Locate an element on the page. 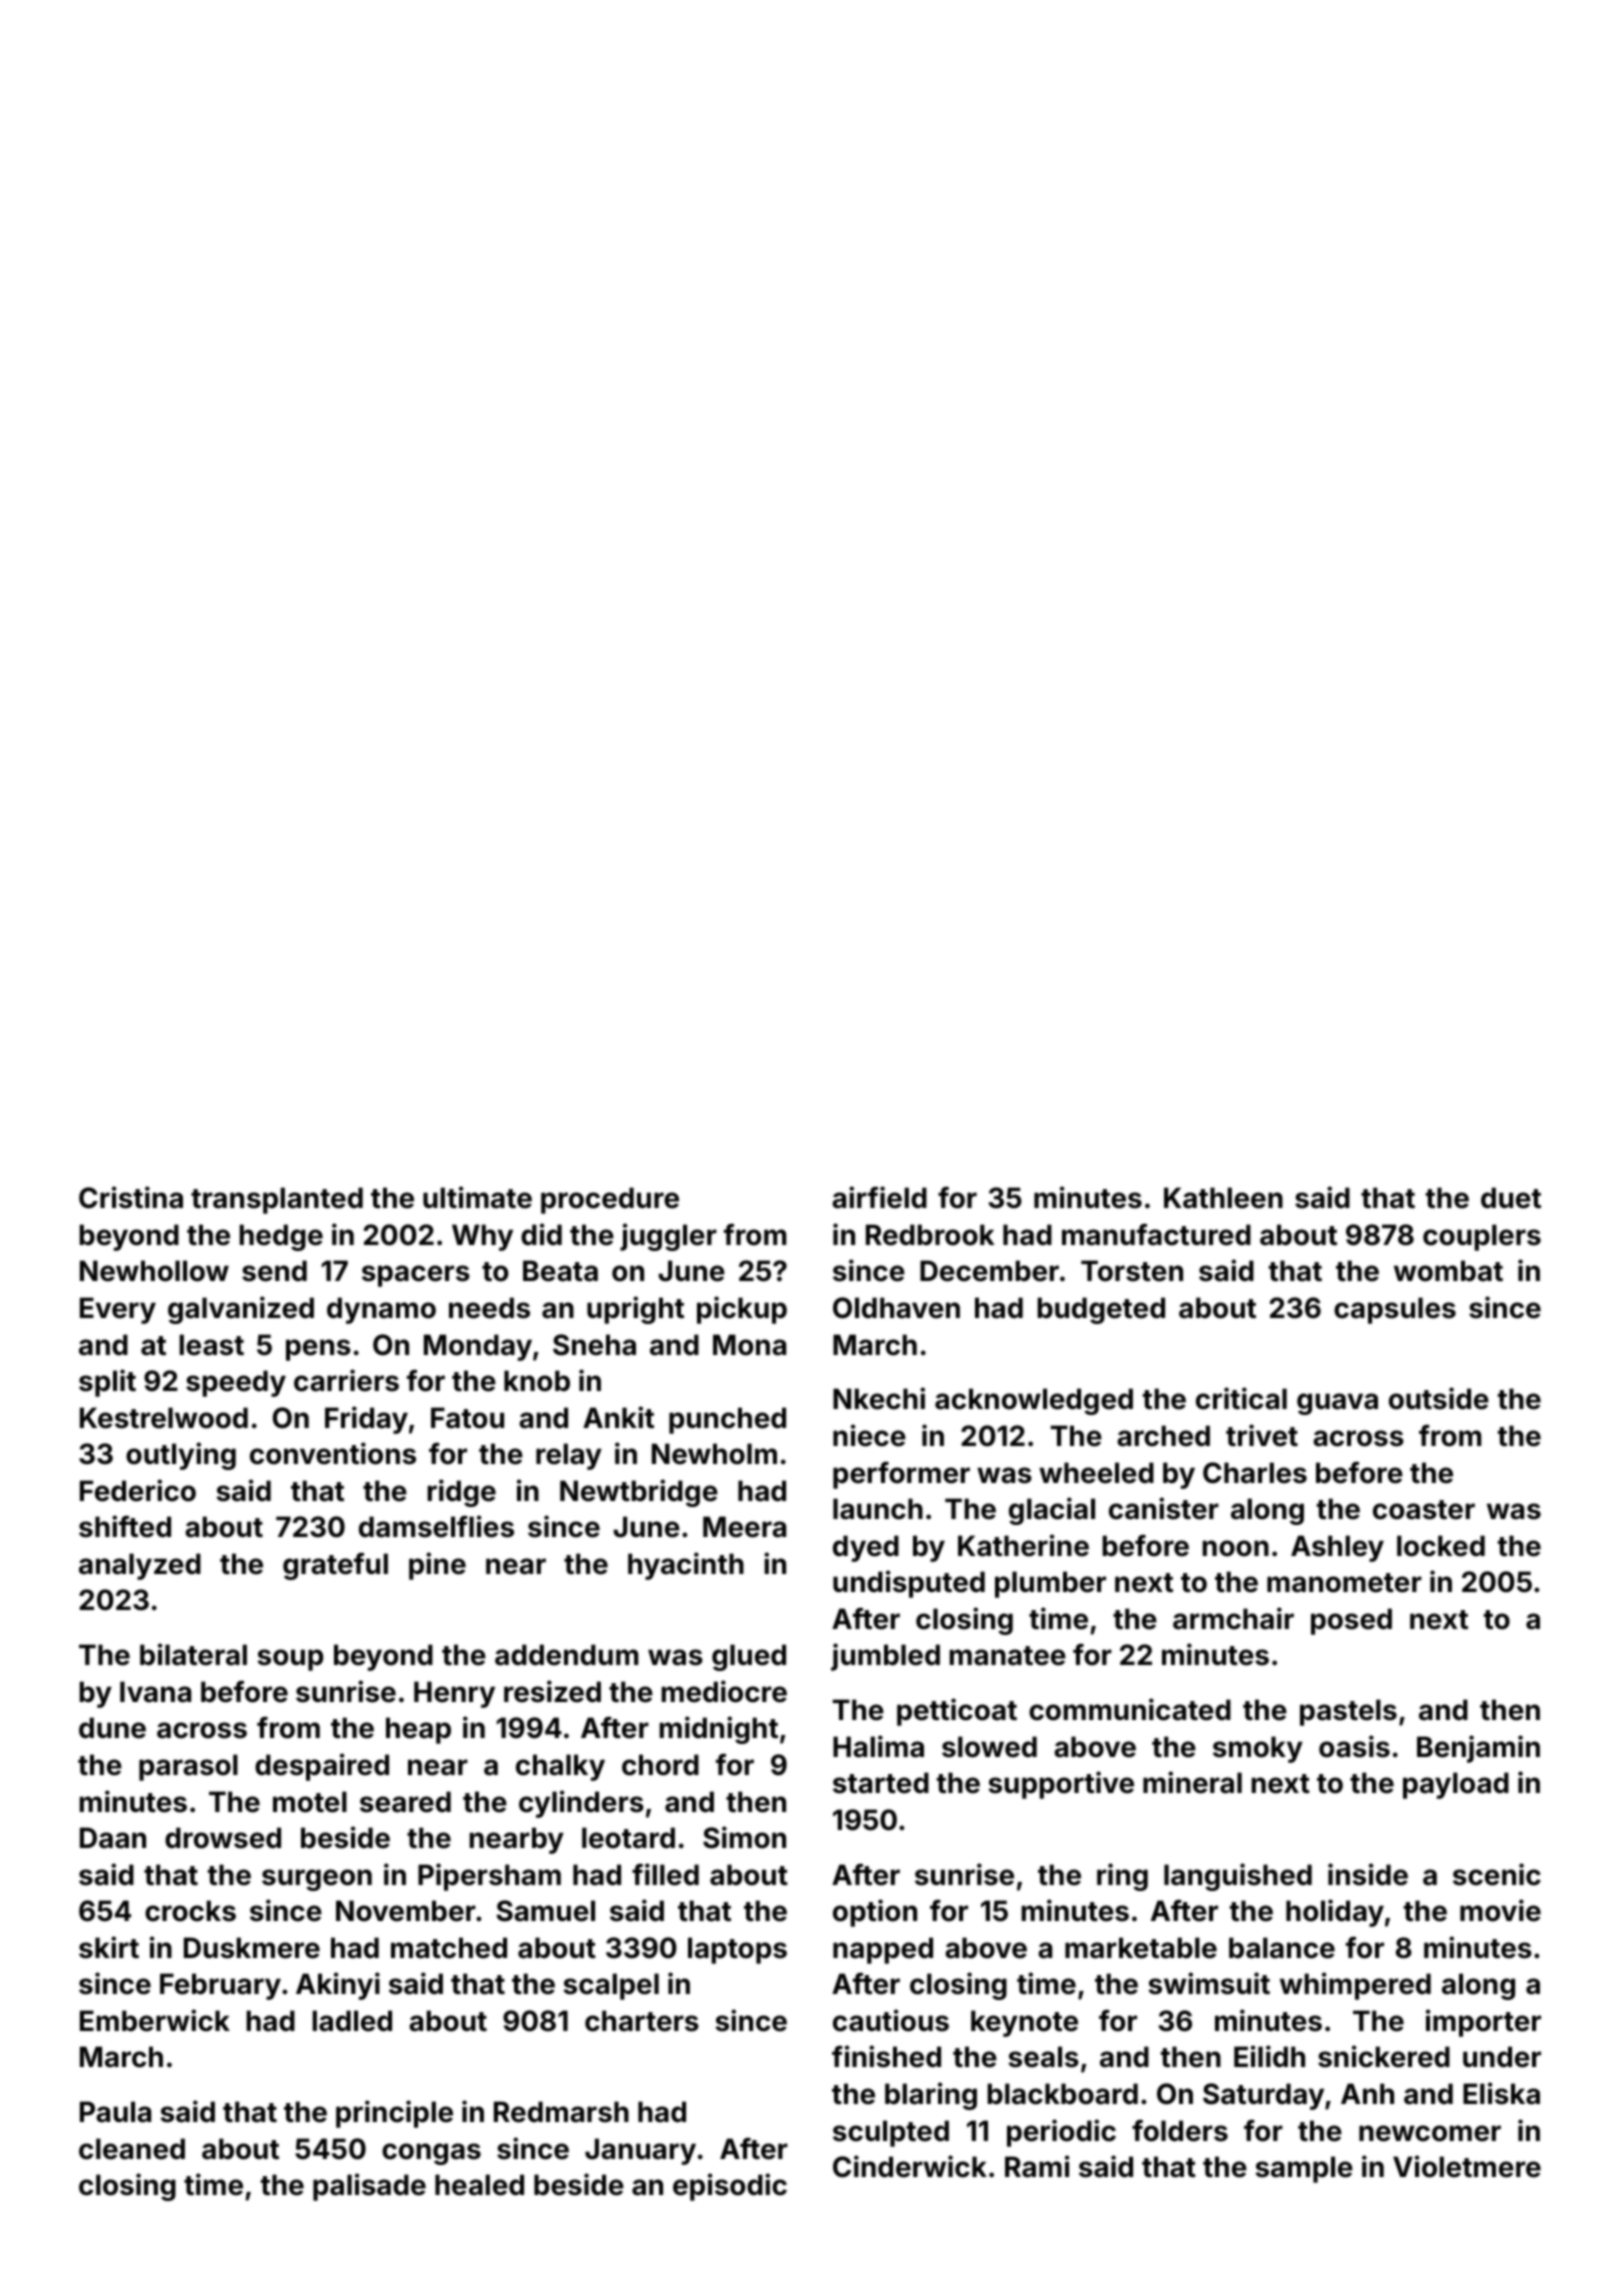  transplanted is located at coordinates (277, 1200).
